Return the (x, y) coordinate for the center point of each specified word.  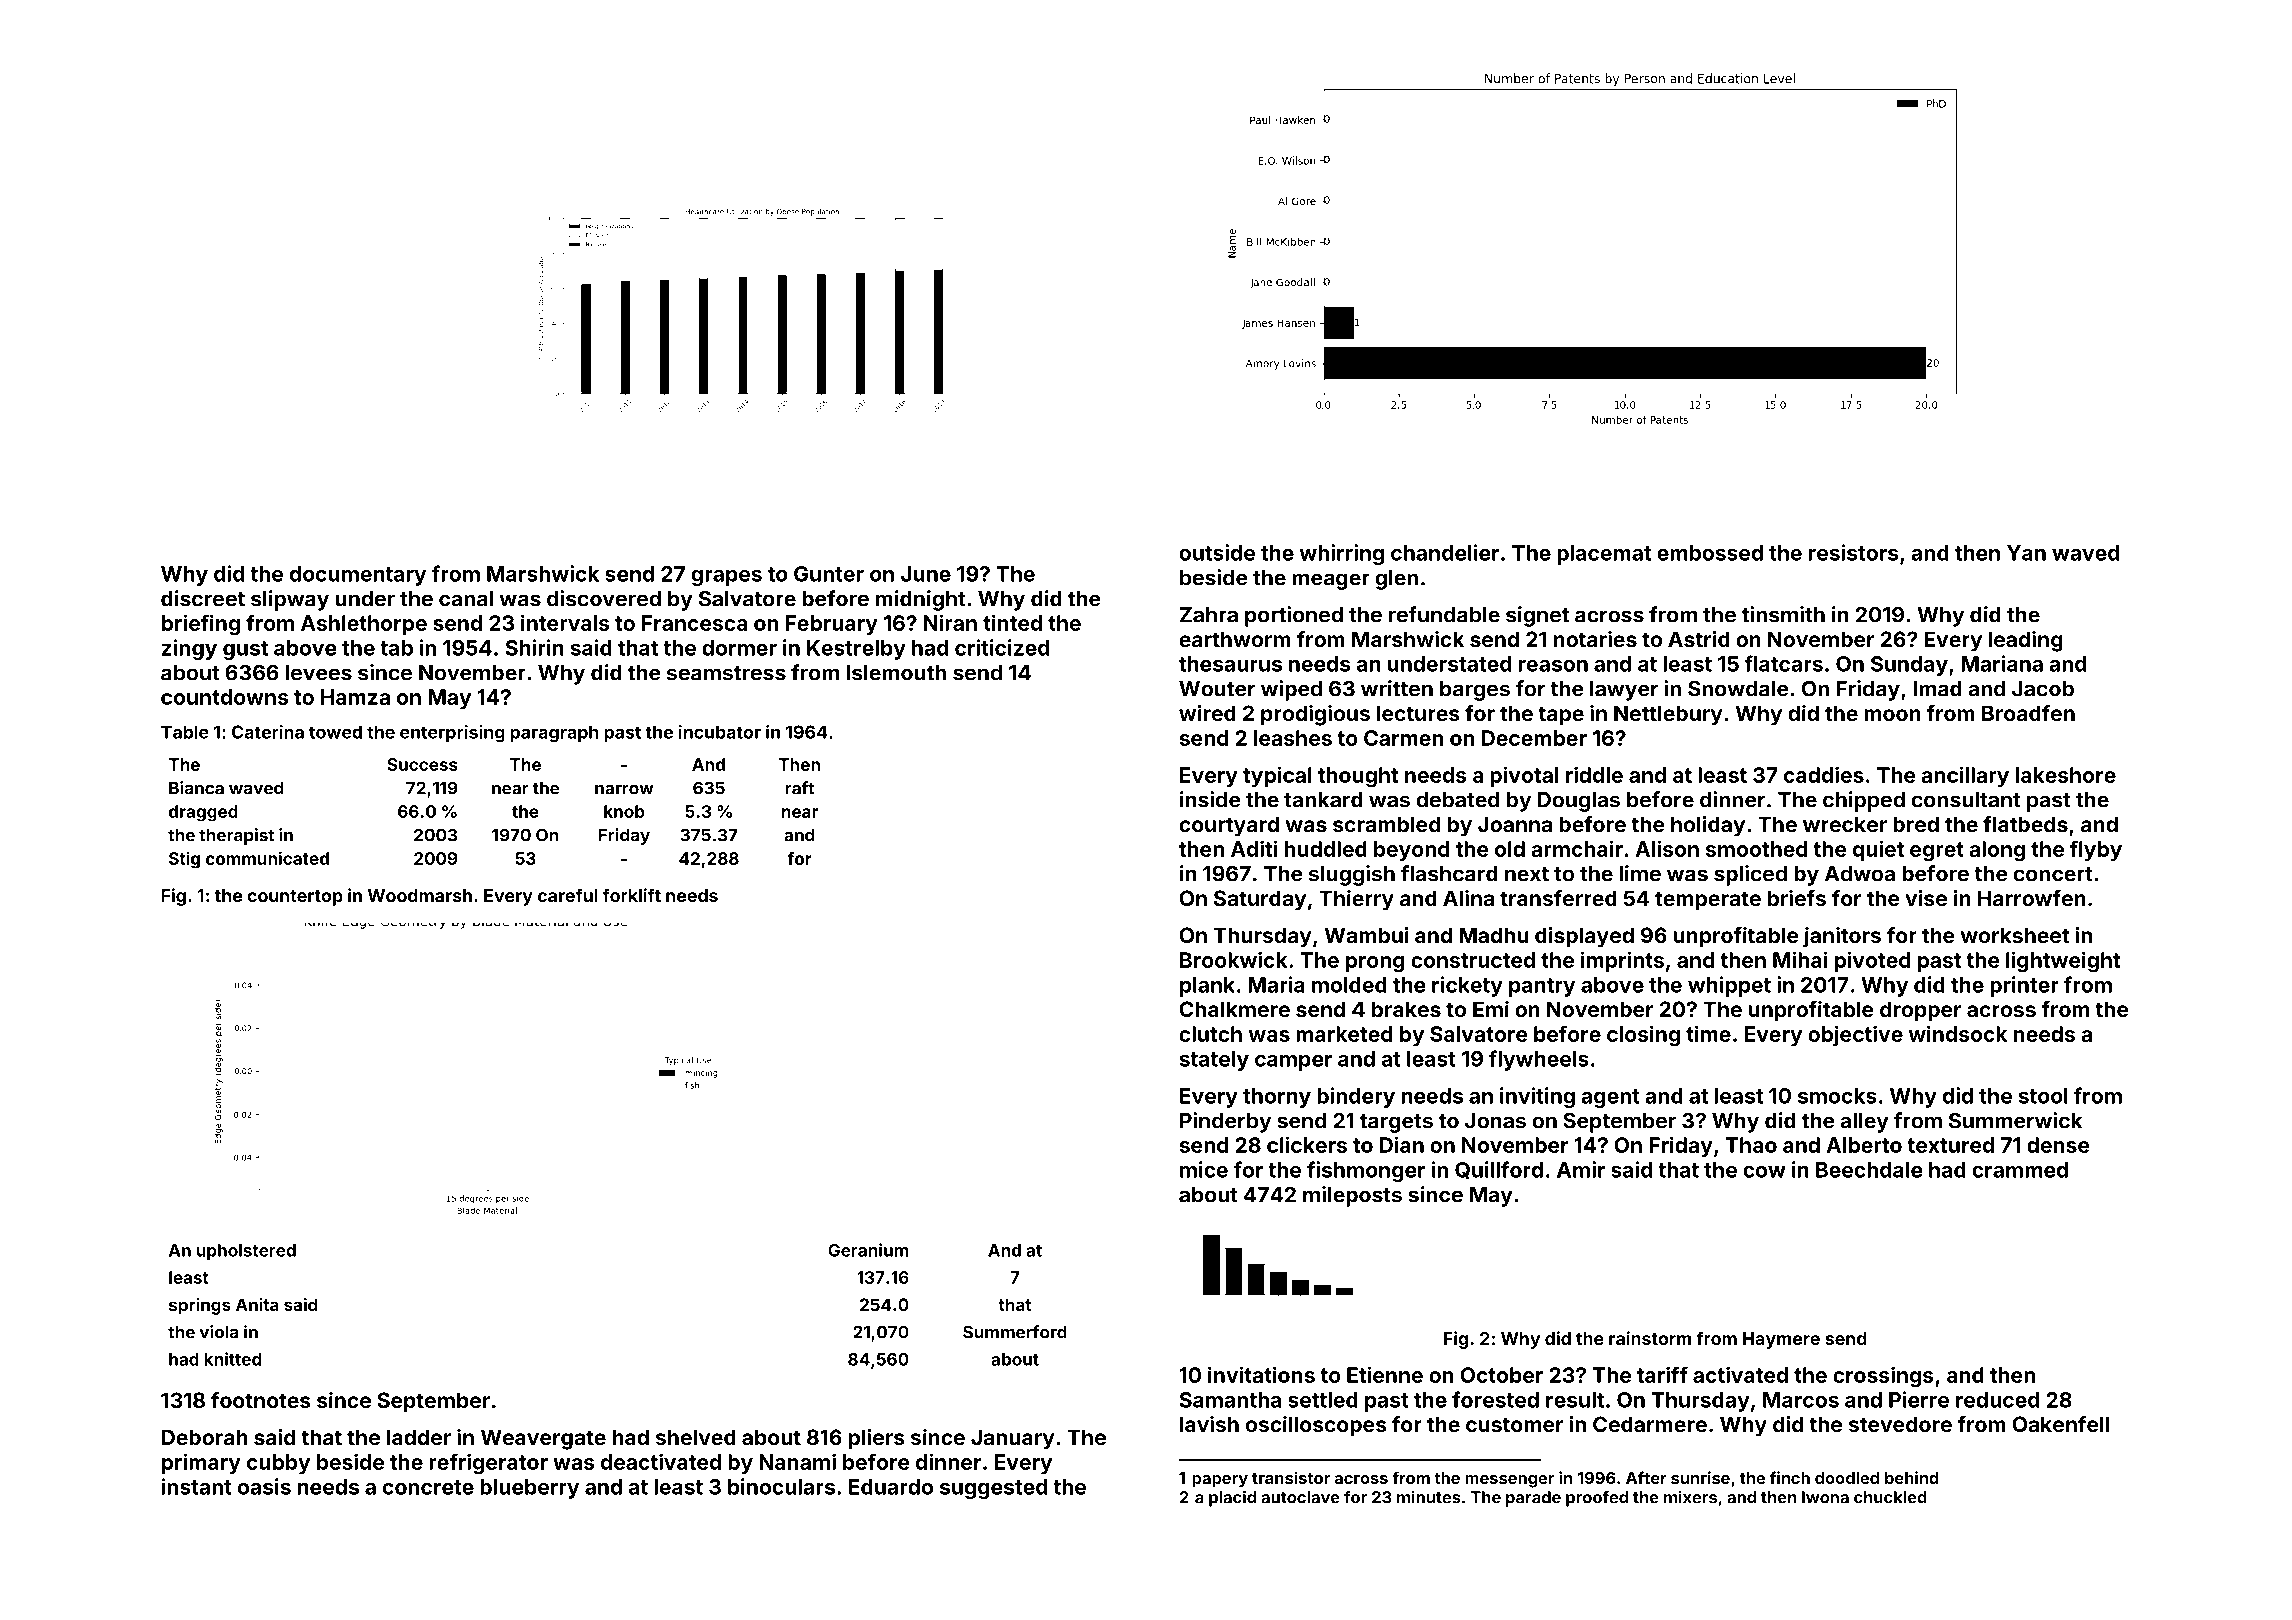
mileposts (1352, 1196)
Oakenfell (2060, 1424)
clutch (1210, 1034)
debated (1457, 800)
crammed (2020, 1170)
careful (568, 895)
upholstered (246, 1252)
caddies (1824, 774)
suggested (993, 1489)
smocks (1837, 1096)
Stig (184, 860)
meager (1331, 581)
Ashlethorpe (364, 625)
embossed (1710, 553)
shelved (696, 1437)
